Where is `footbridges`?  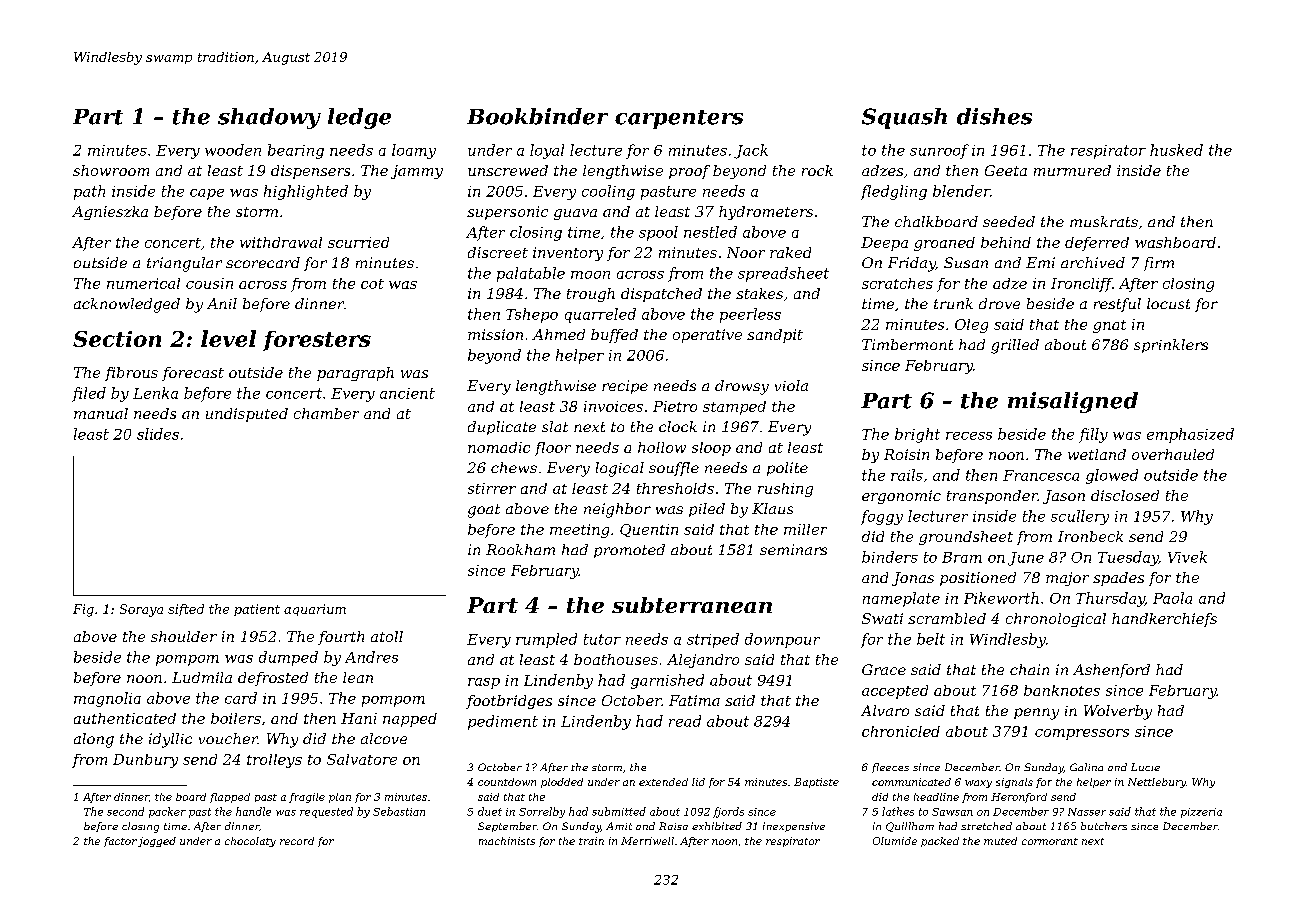
footbridges is located at coordinates (509, 702).
